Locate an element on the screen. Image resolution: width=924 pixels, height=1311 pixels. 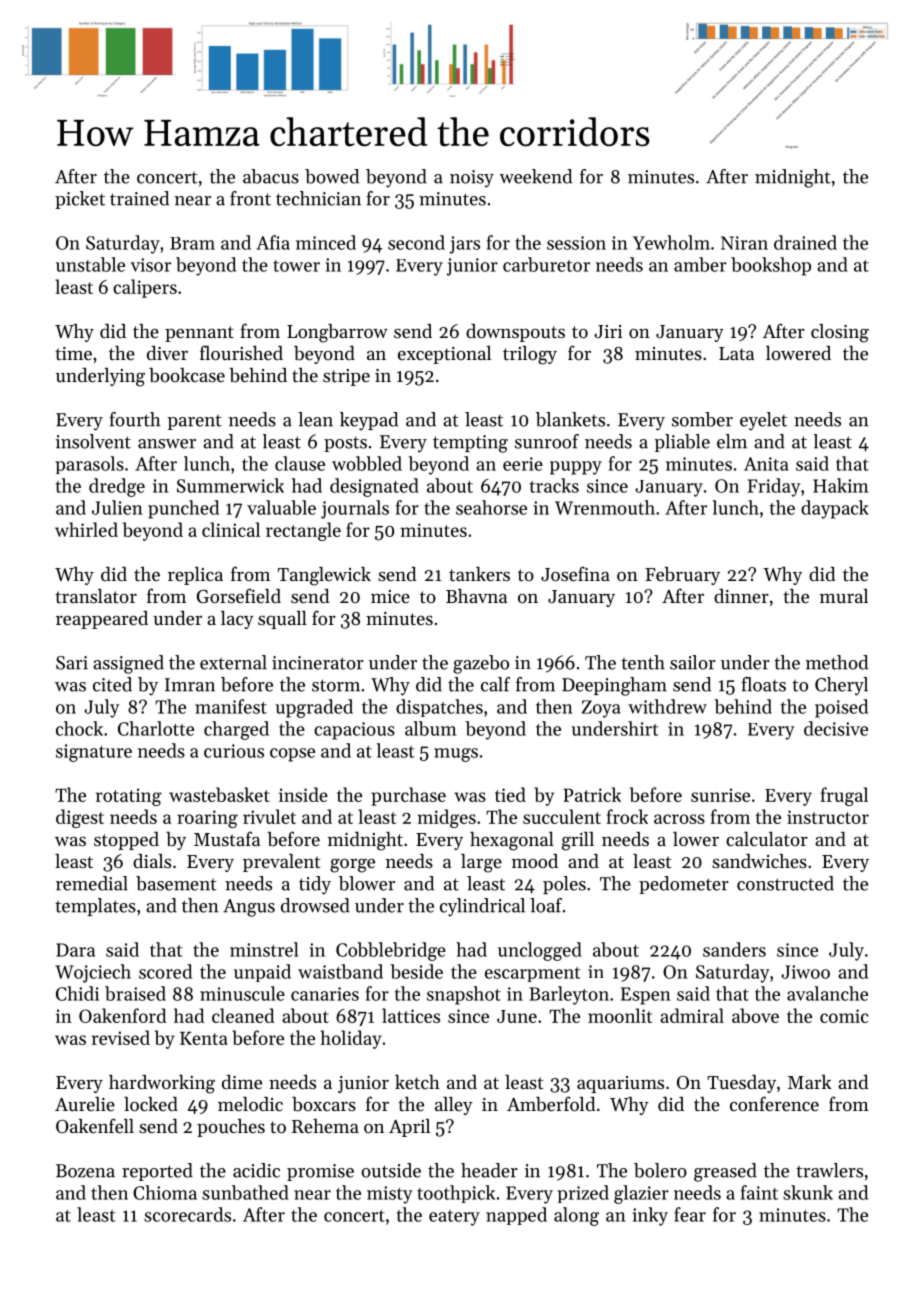
large is located at coordinates (481, 863).
